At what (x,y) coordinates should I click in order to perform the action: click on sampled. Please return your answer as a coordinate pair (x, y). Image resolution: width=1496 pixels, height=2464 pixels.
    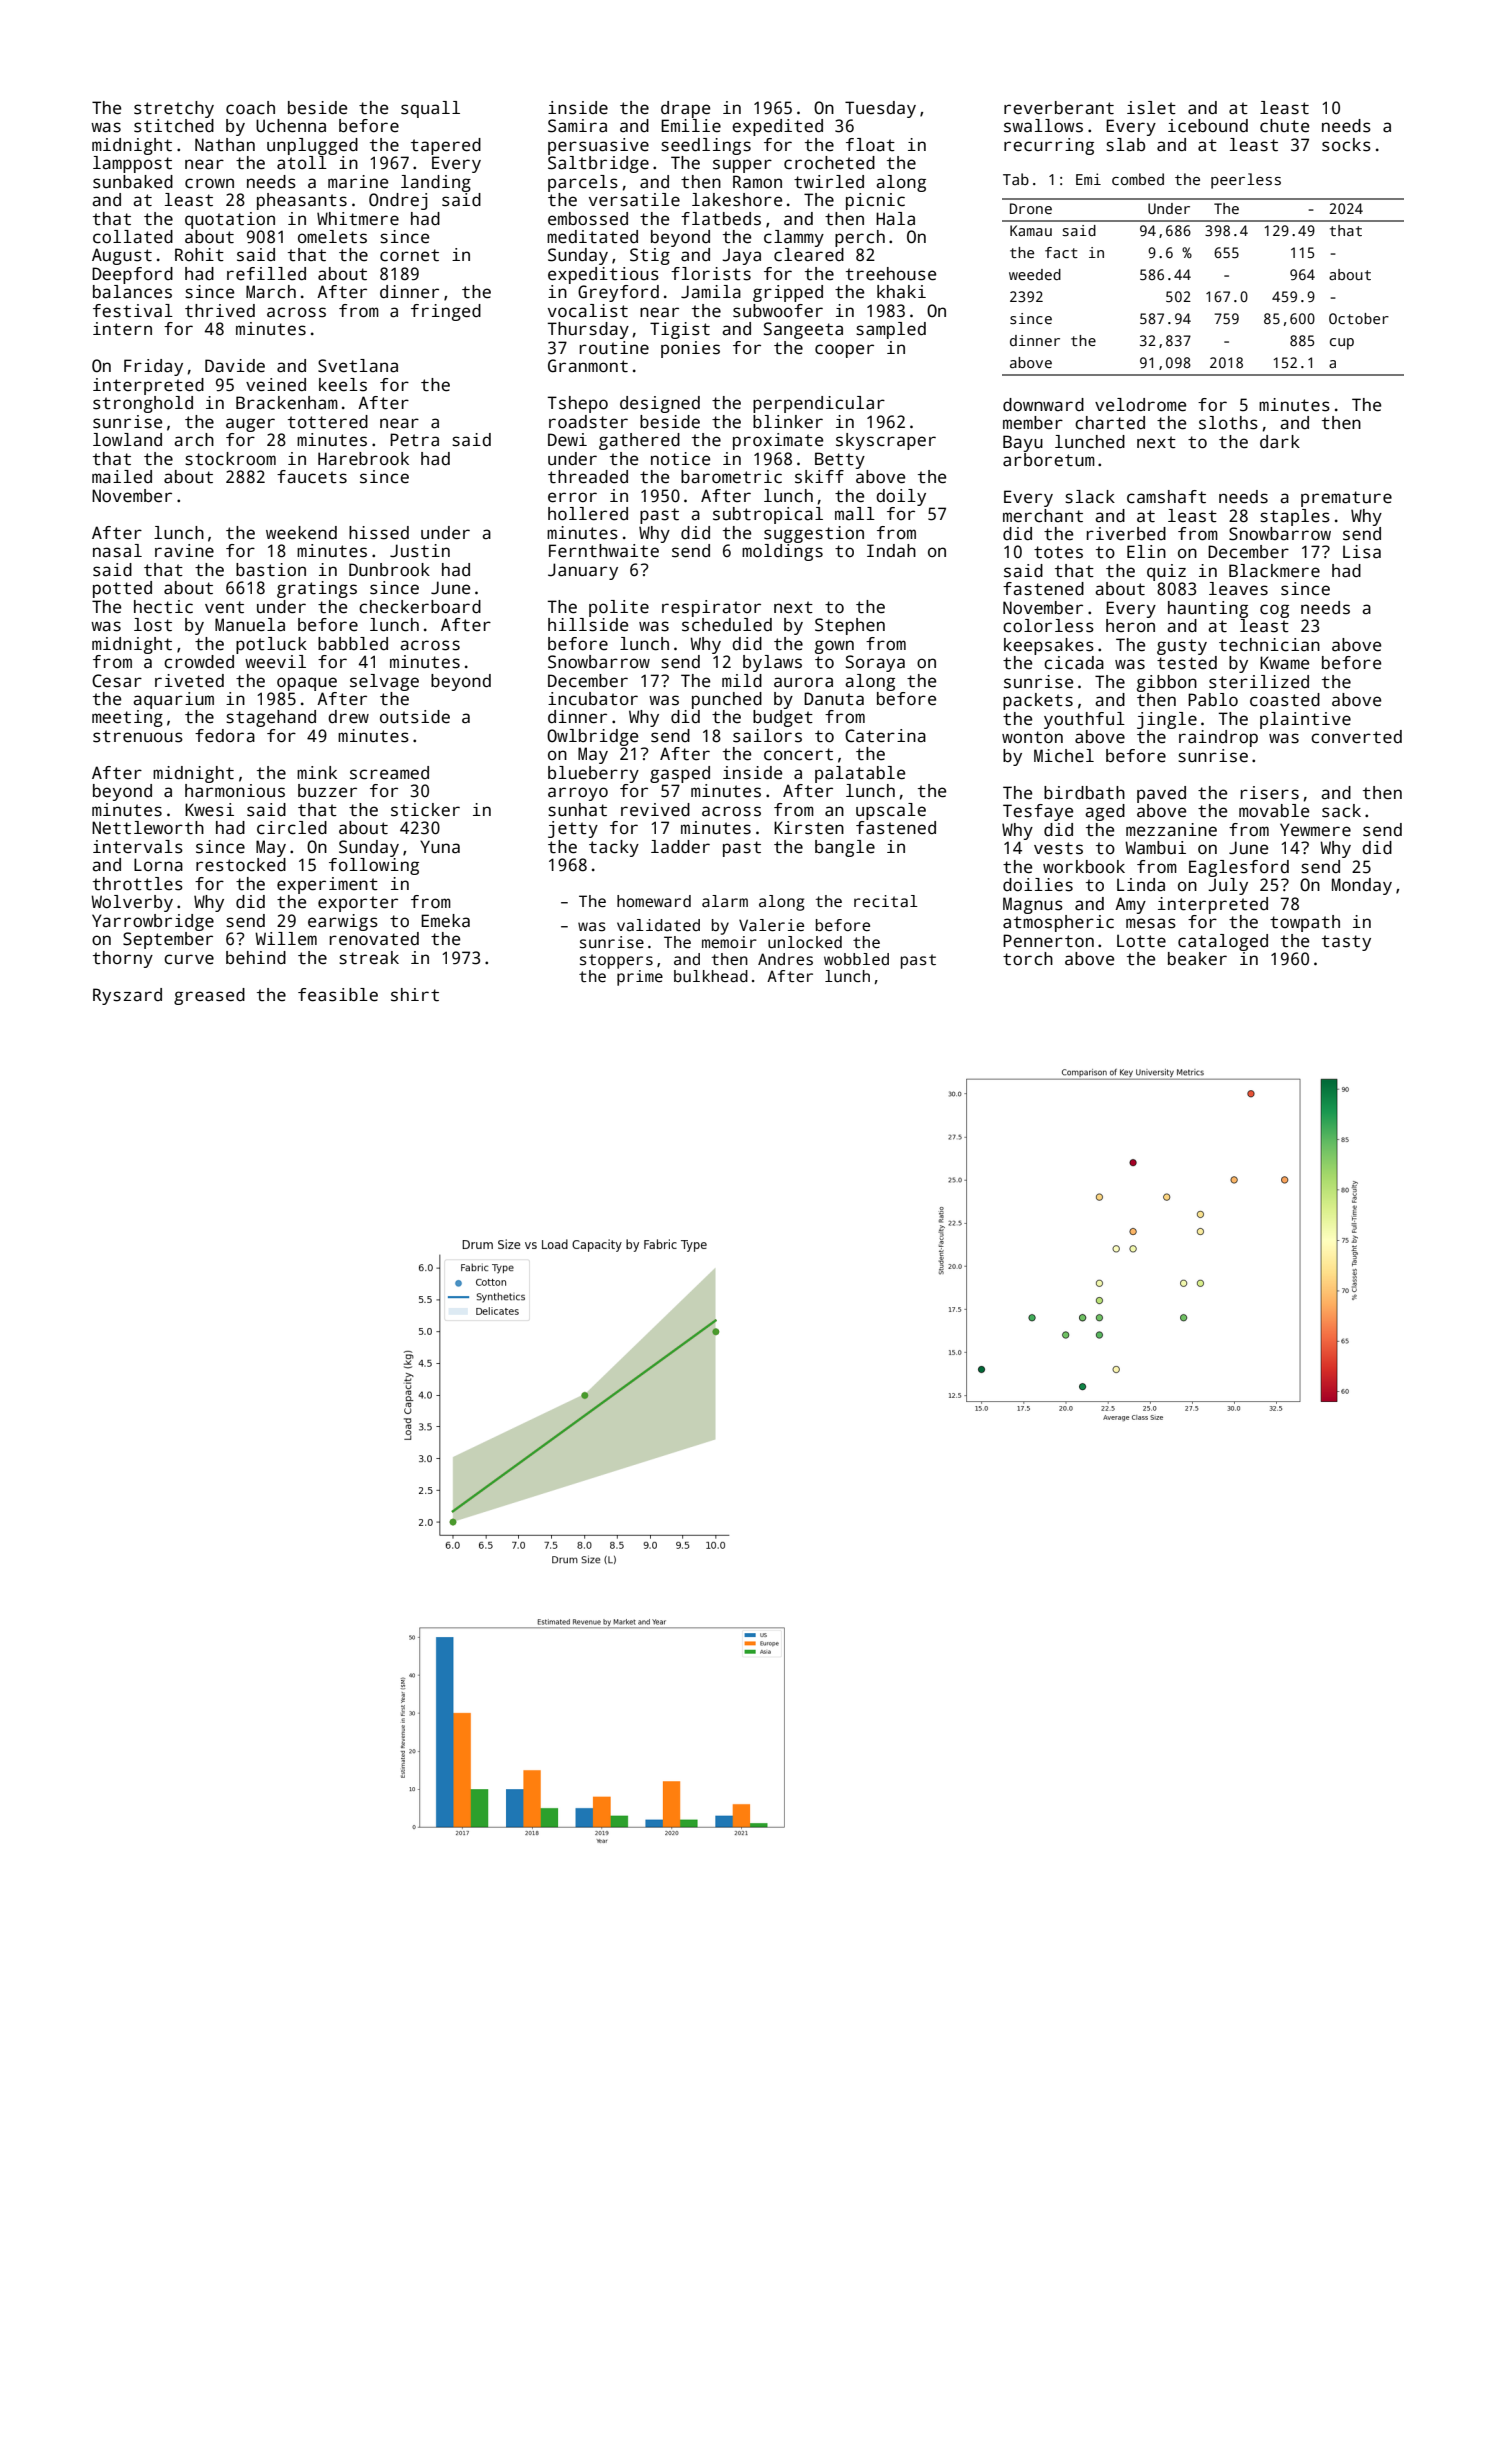
    Looking at the image, I should click on (891, 330).
